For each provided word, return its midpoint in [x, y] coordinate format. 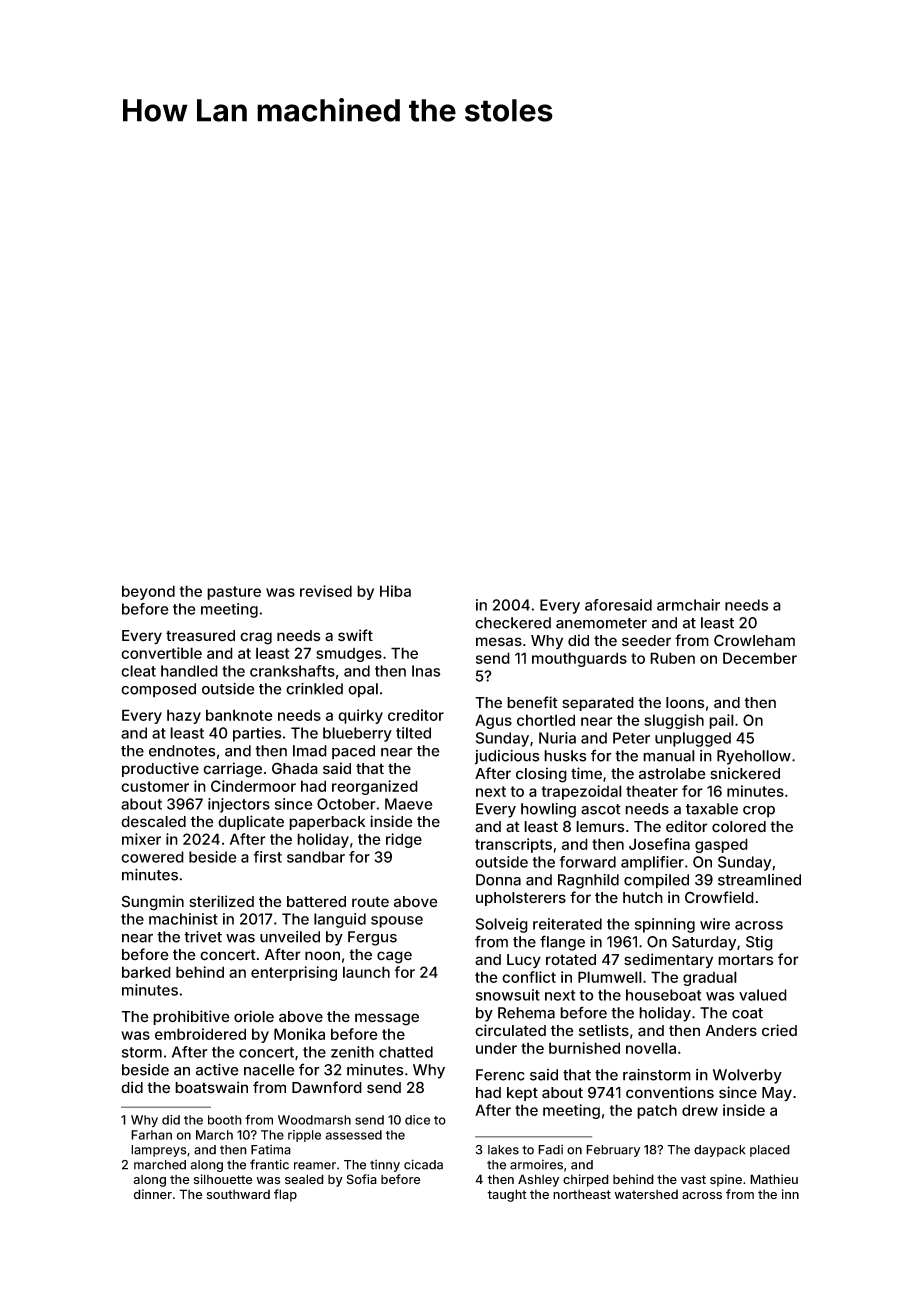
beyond [148, 592]
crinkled [314, 689]
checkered [513, 623]
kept [522, 1094]
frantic [269, 1164]
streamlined [759, 880]
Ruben [672, 658]
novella [651, 1048]
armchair [688, 605]
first [268, 857]
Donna [498, 880]
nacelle [269, 1070]
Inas [426, 671]
